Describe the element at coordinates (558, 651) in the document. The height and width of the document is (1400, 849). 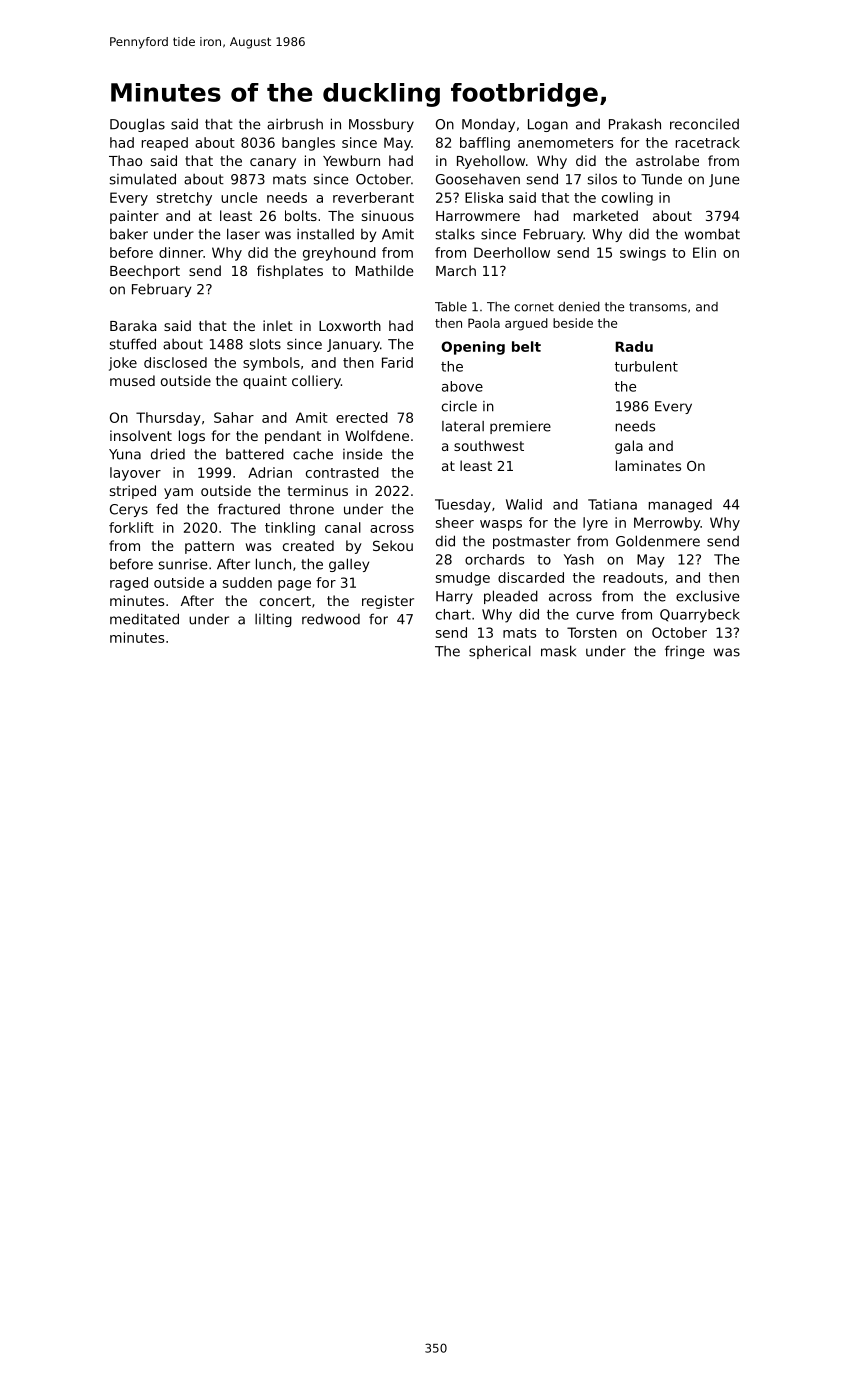
I see `mask` at that location.
